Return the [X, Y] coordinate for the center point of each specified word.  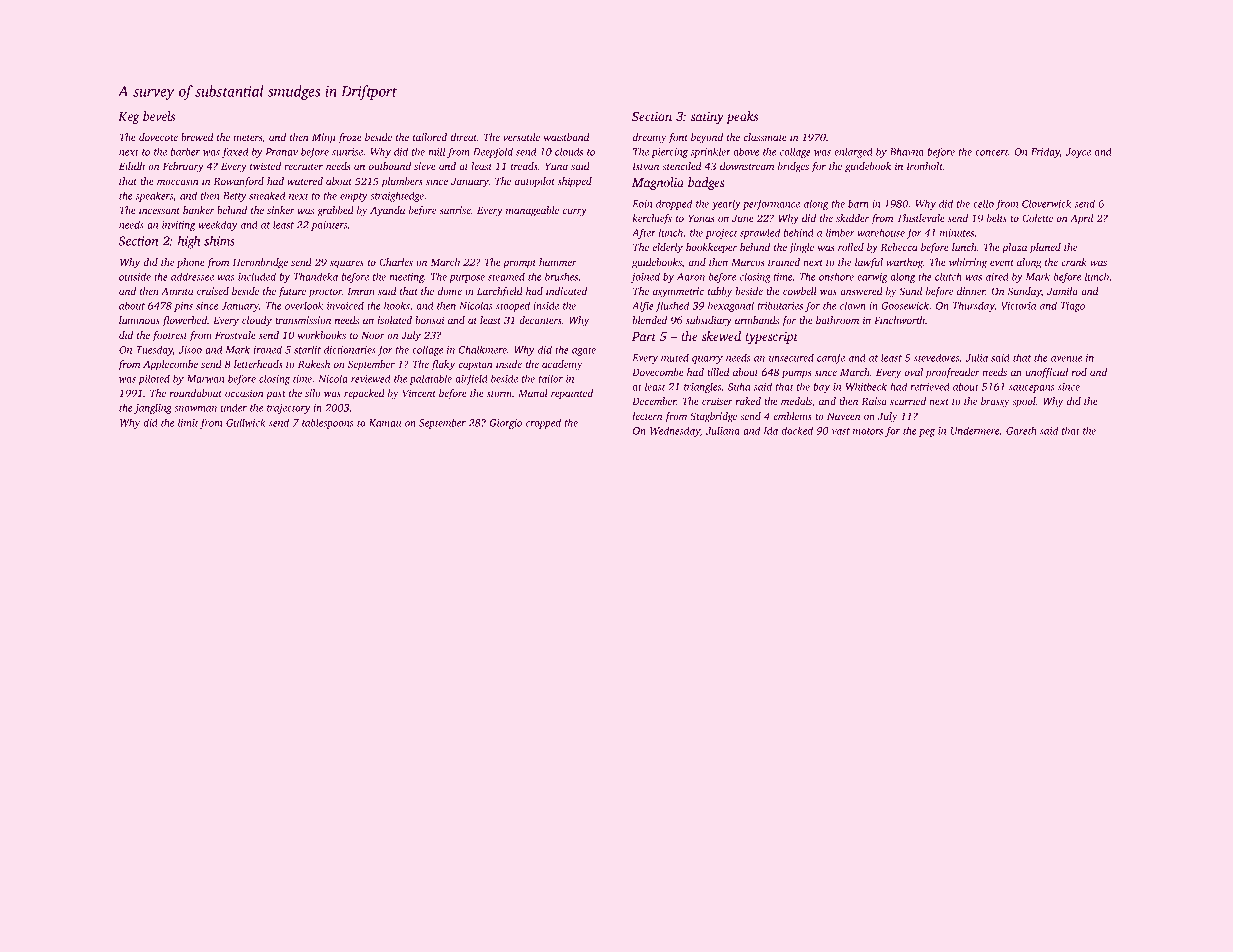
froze [350, 138]
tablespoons [327, 423]
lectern [647, 416]
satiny [707, 118]
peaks [742, 117]
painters [329, 226]
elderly [668, 248]
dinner [971, 291]
